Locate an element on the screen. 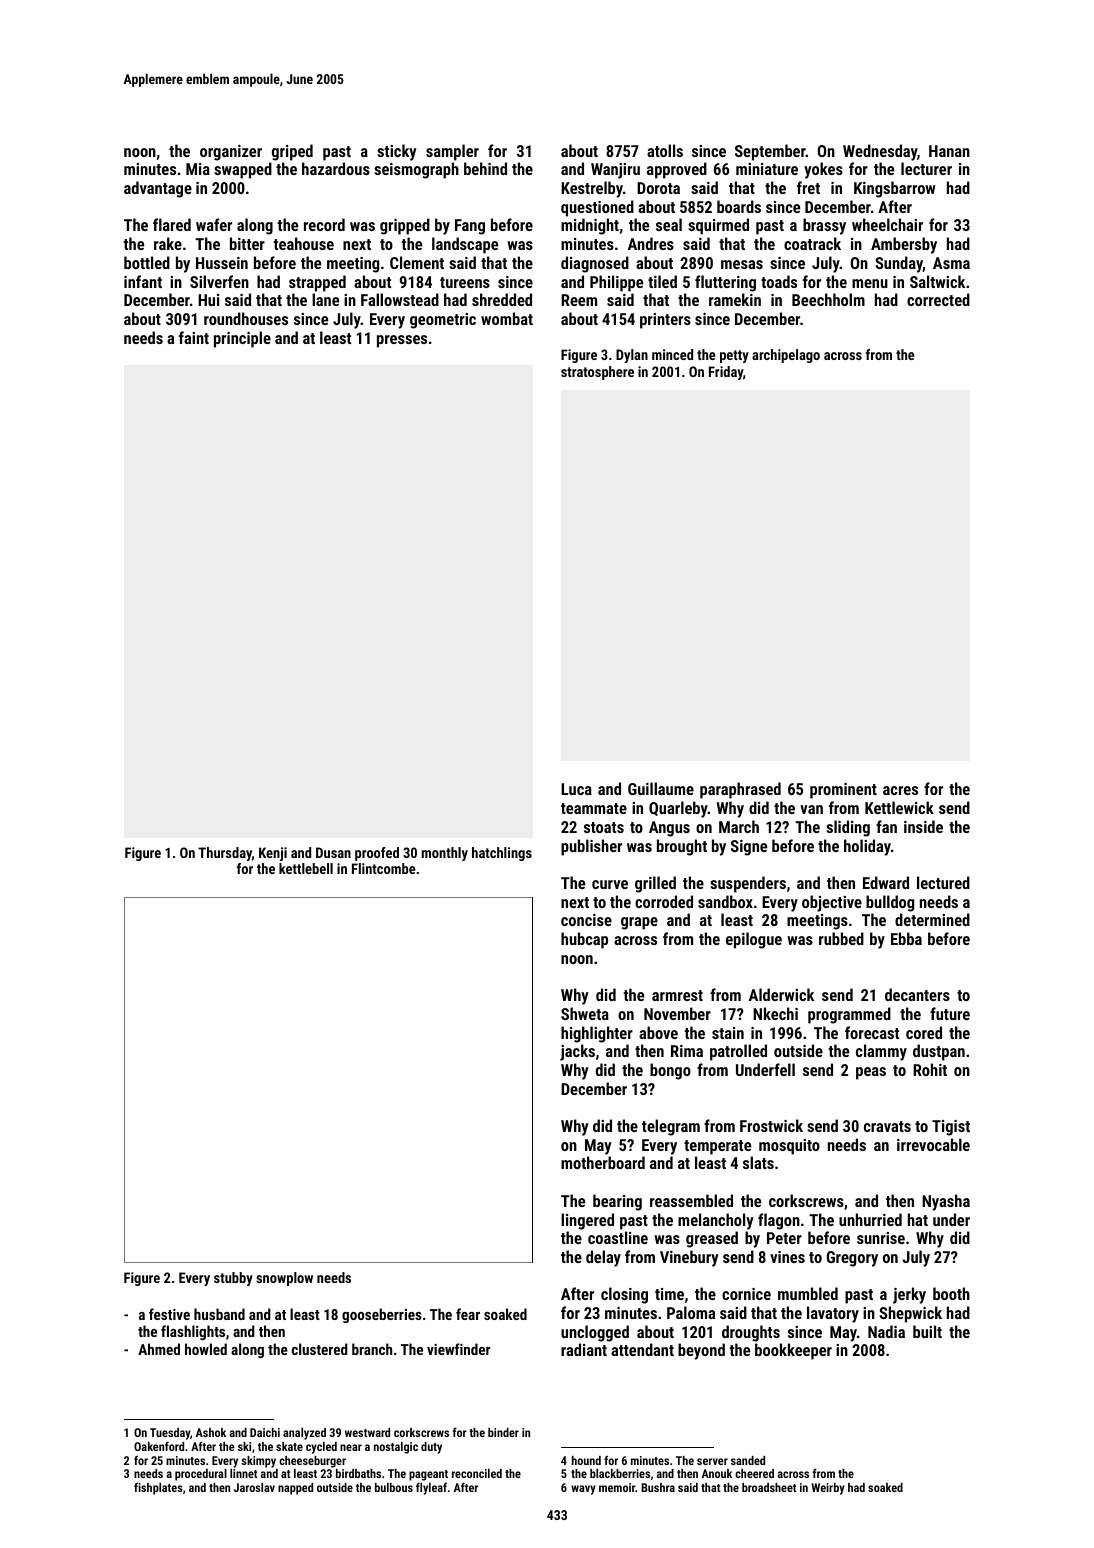 This screenshot has width=1094, height=1548. jacks is located at coordinates (577, 1052).
